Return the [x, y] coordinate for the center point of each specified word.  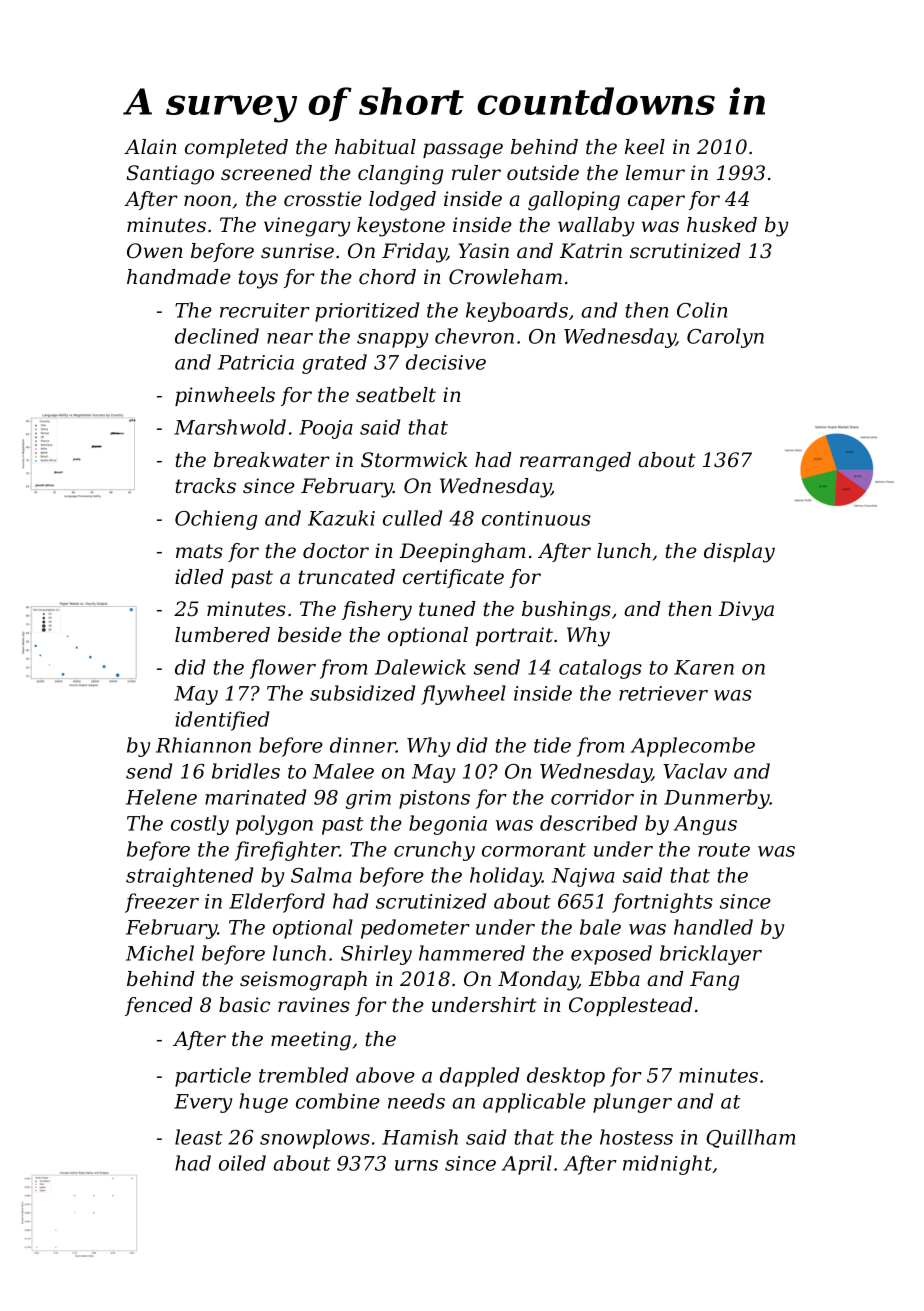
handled [713, 927]
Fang [714, 981]
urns [416, 1165]
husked [722, 225]
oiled [242, 1163]
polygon [274, 825]
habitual [375, 147]
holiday [506, 877]
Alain [150, 147]
